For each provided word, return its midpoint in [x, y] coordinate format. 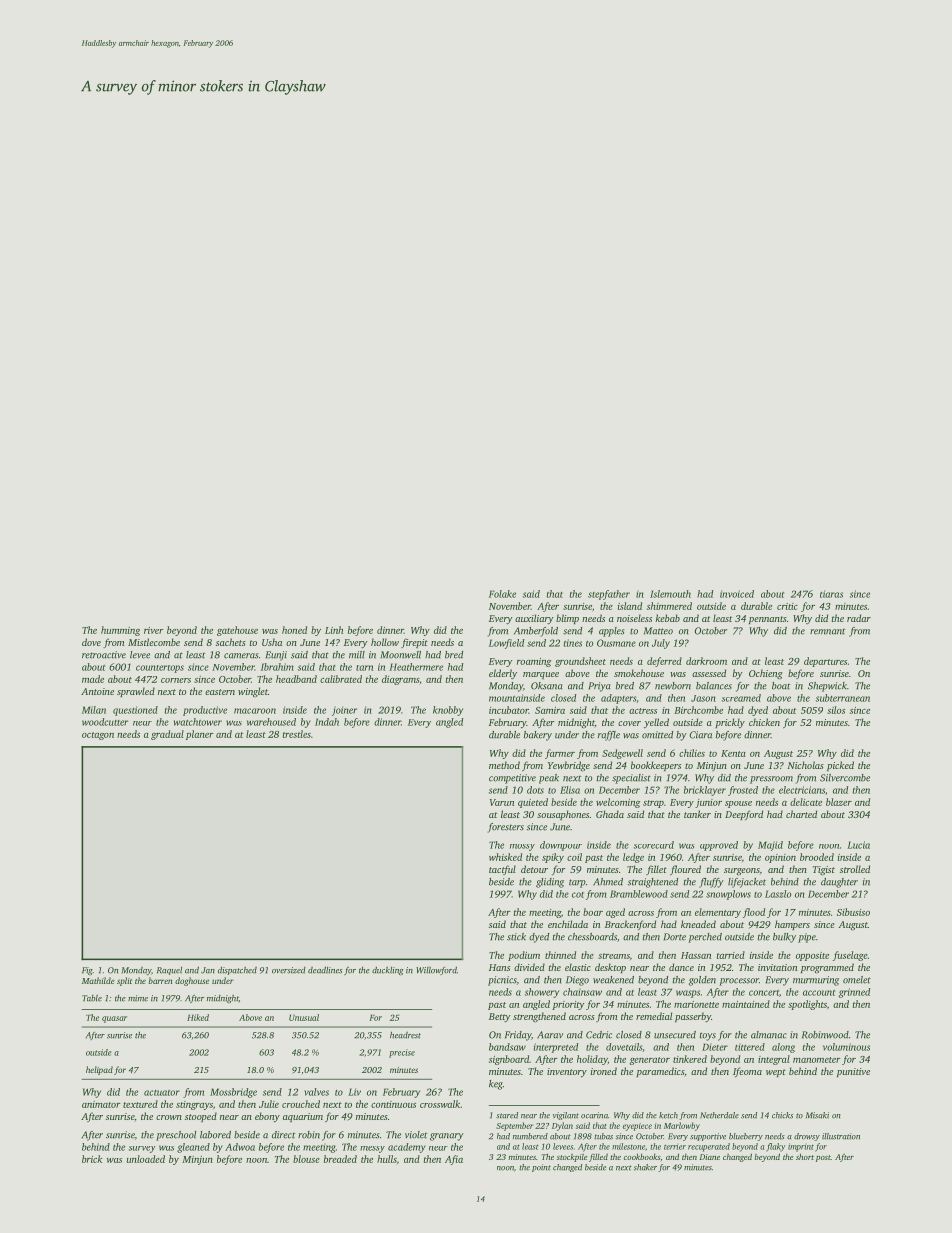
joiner [344, 711]
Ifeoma [747, 1072]
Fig [87, 971]
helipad [99, 1070]
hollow [385, 642]
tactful [502, 870]
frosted [743, 791]
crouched [301, 1104]
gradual [167, 735]
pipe [807, 938]
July [661, 644]
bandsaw [507, 1047]
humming [120, 631]
